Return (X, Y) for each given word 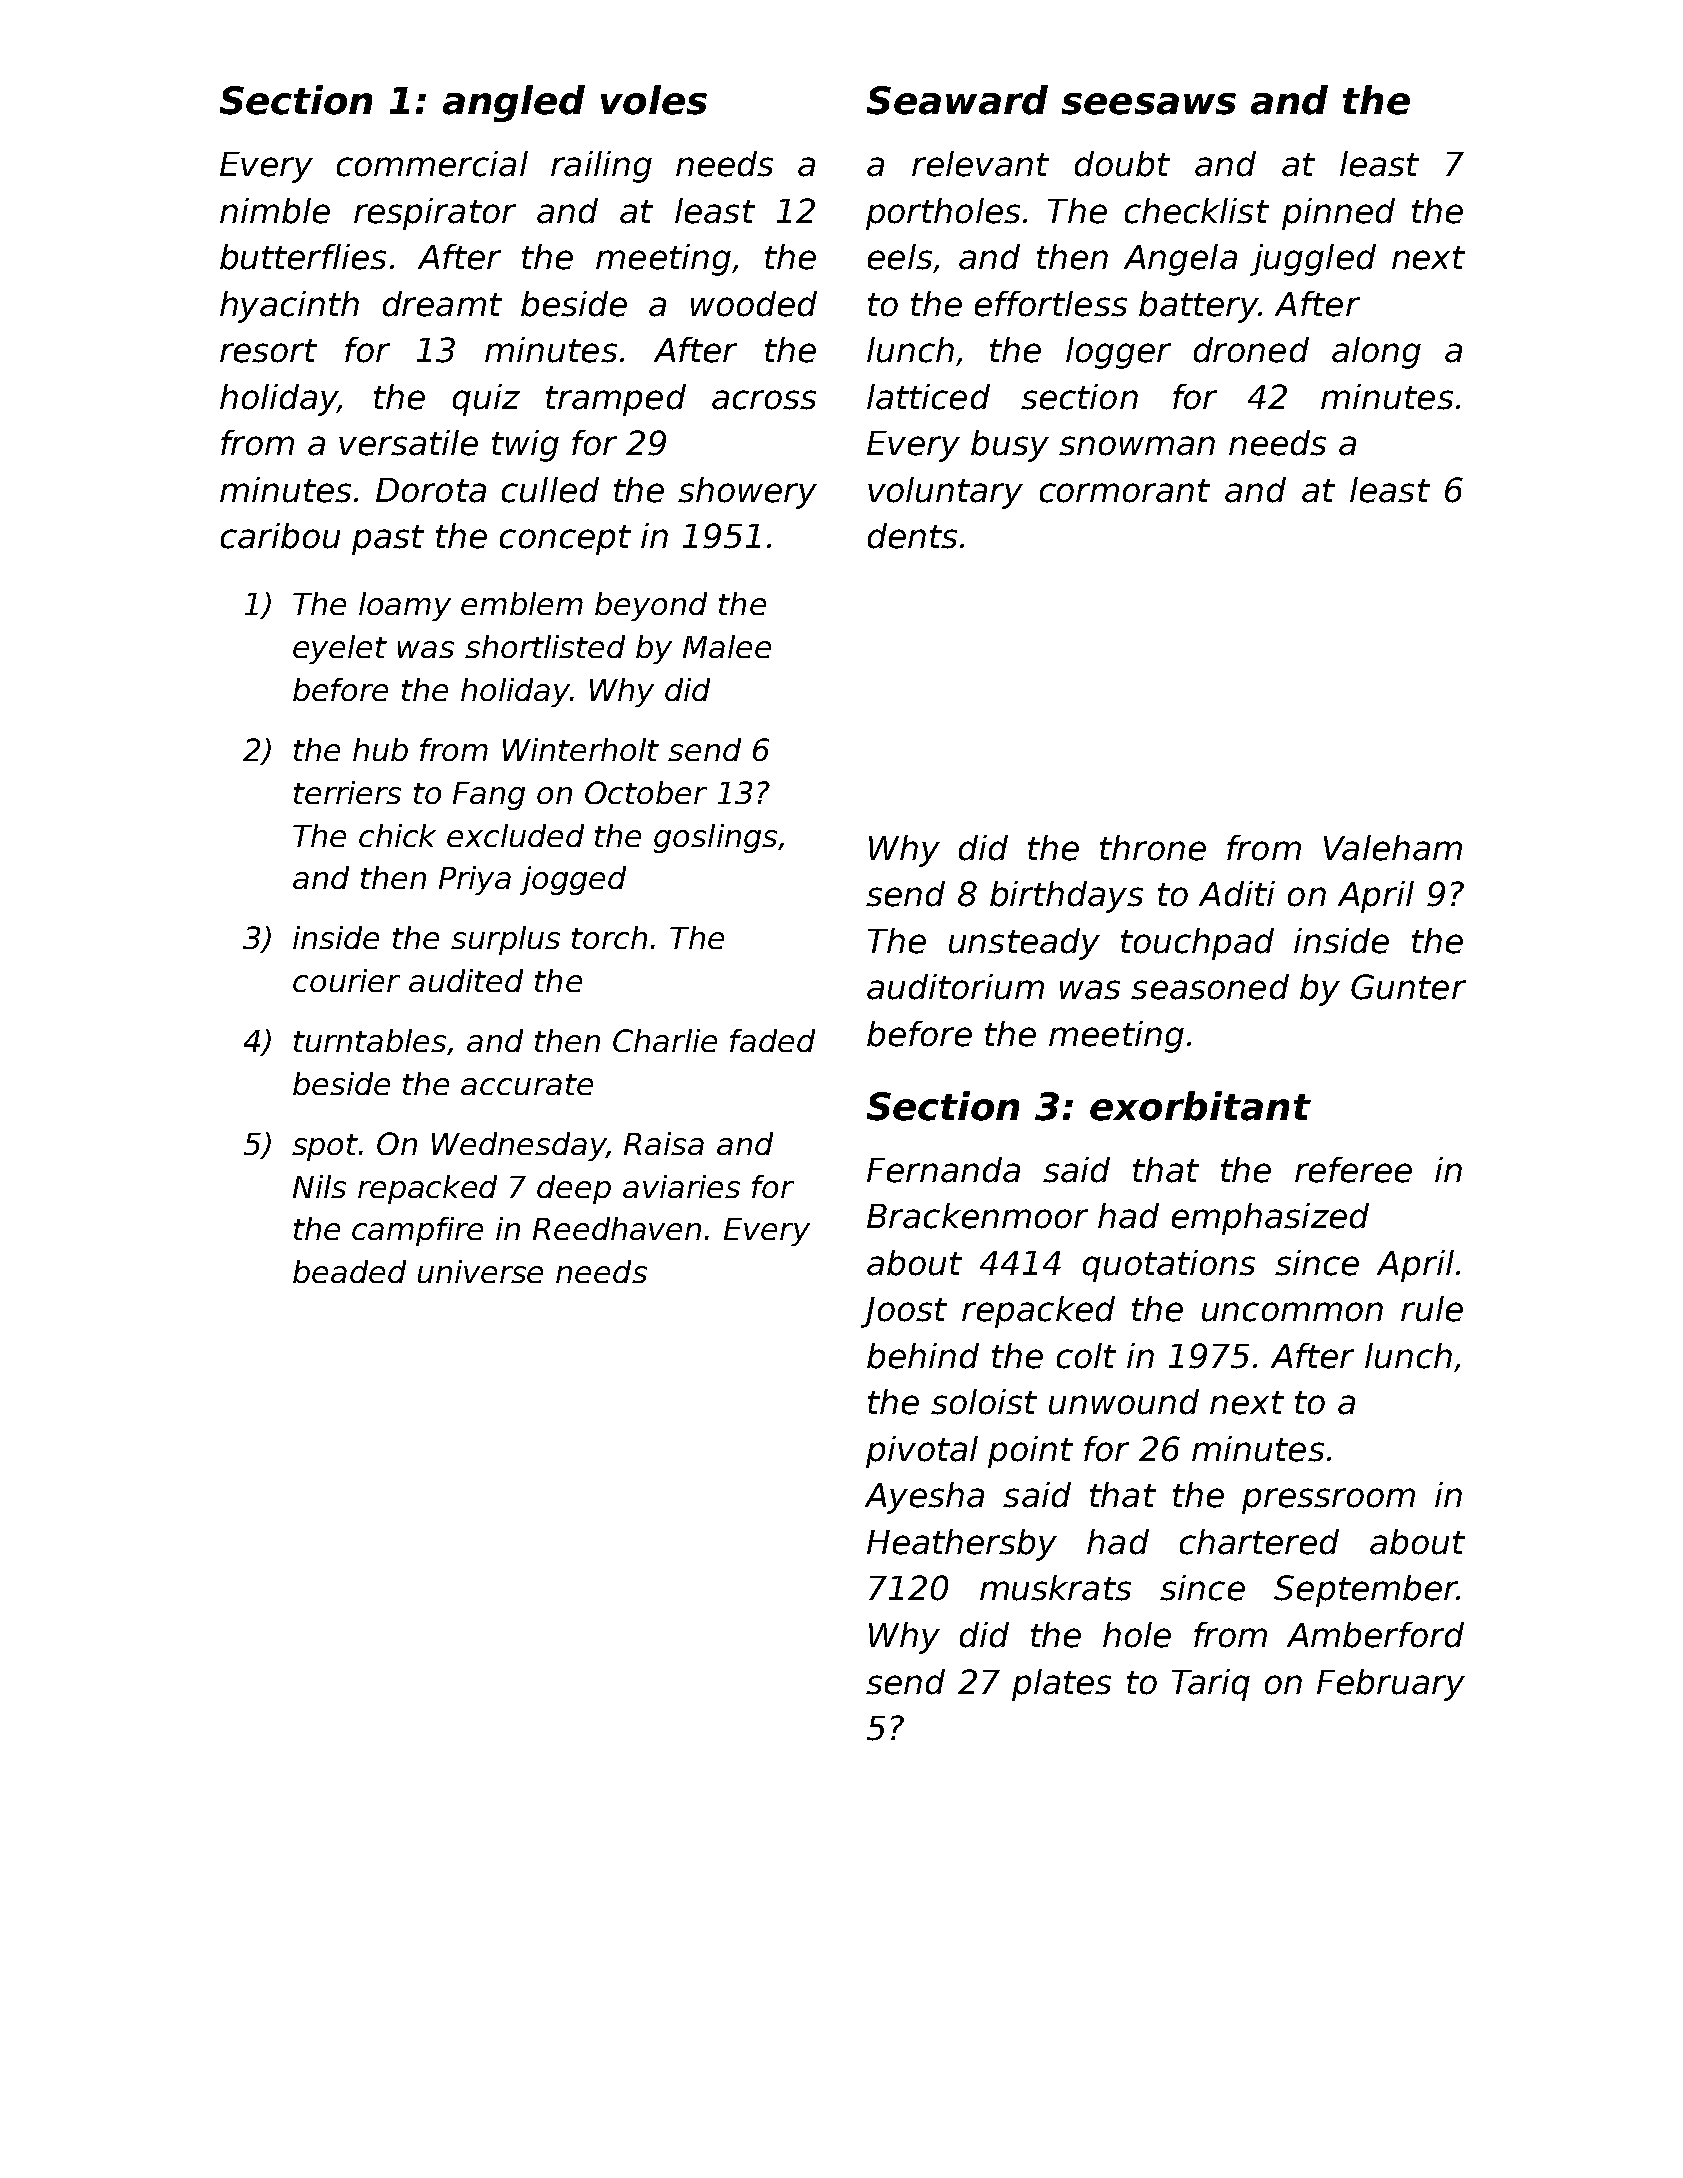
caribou (280, 536)
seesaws (1149, 104)
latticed (928, 397)
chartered (1259, 1542)
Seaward (957, 100)
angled (514, 103)
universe (480, 1271)
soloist (984, 1402)
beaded (349, 1271)
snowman (1137, 446)
